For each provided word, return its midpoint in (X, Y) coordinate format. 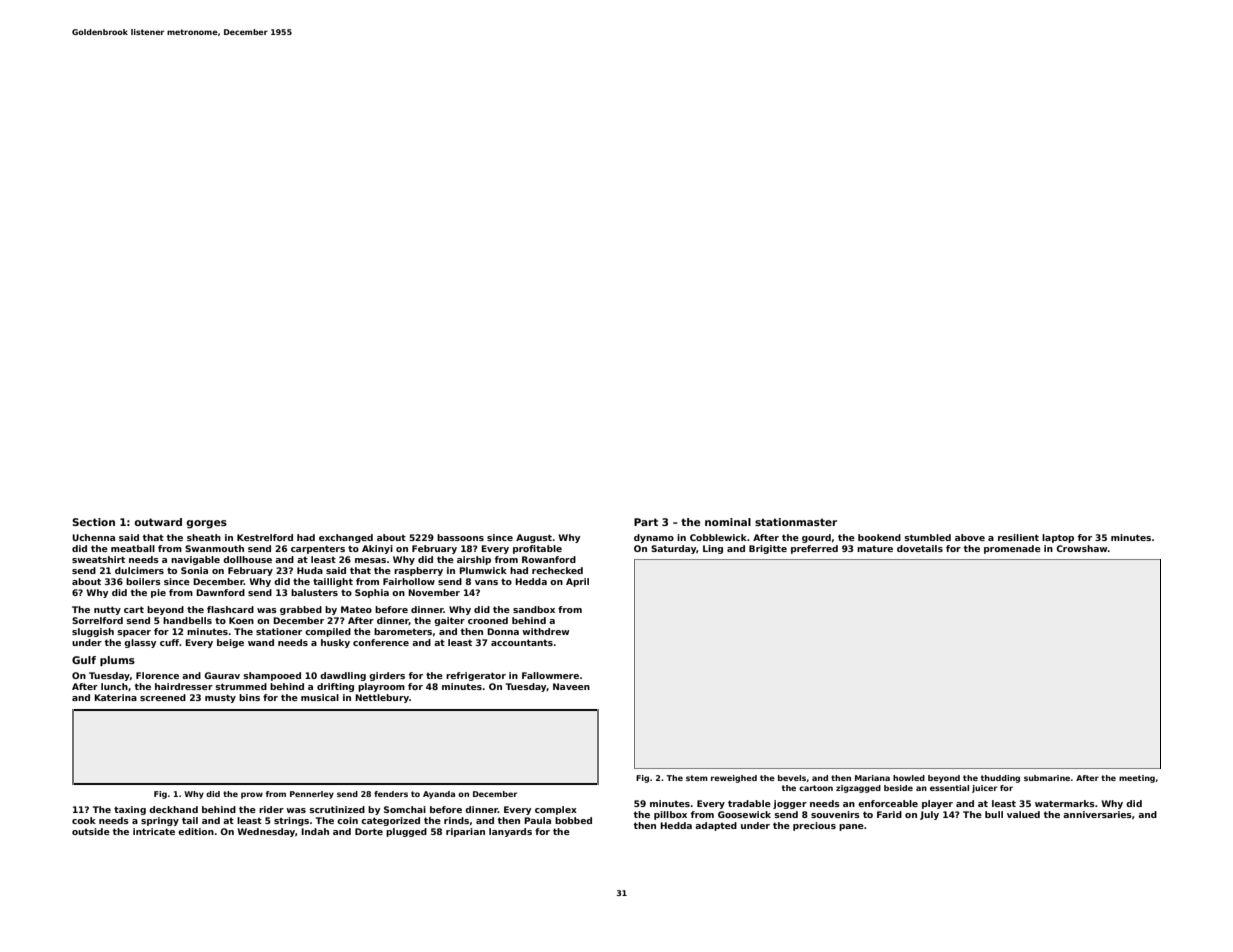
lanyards (510, 832)
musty (220, 698)
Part (646, 522)
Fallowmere (550, 675)
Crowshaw (1081, 548)
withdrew (545, 631)
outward (158, 522)
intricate (154, 831)
